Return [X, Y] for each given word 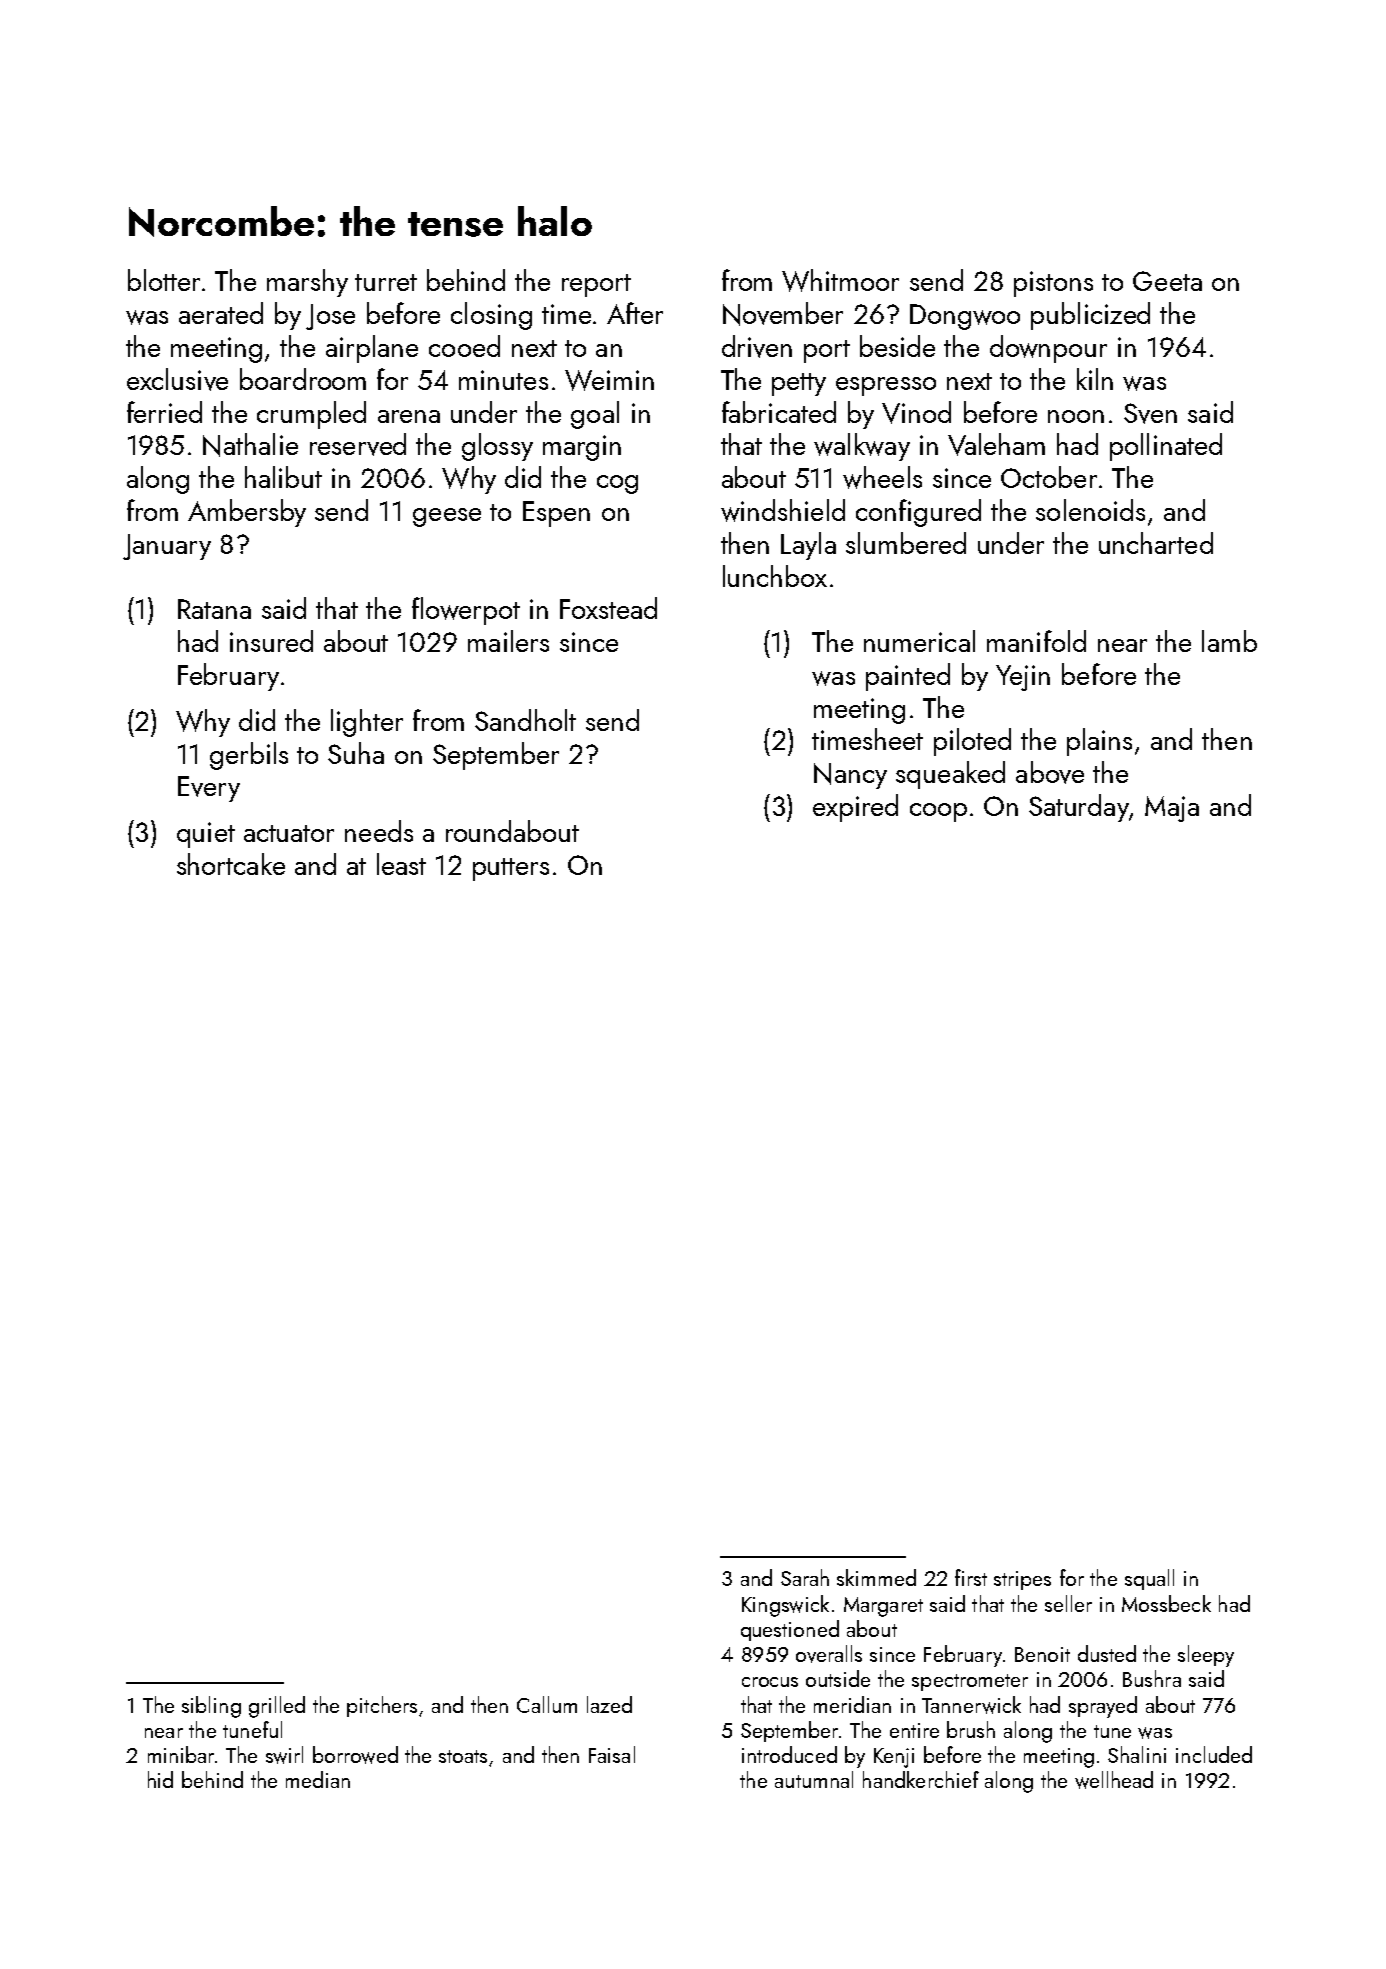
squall [1149, 1579]
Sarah [805, 1577]
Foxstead [608, 608]
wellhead [1114, 1780]
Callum [547, 1704]
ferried [164, 412]
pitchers [382, 1706]
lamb [1229, 641]
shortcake [231, 864]
